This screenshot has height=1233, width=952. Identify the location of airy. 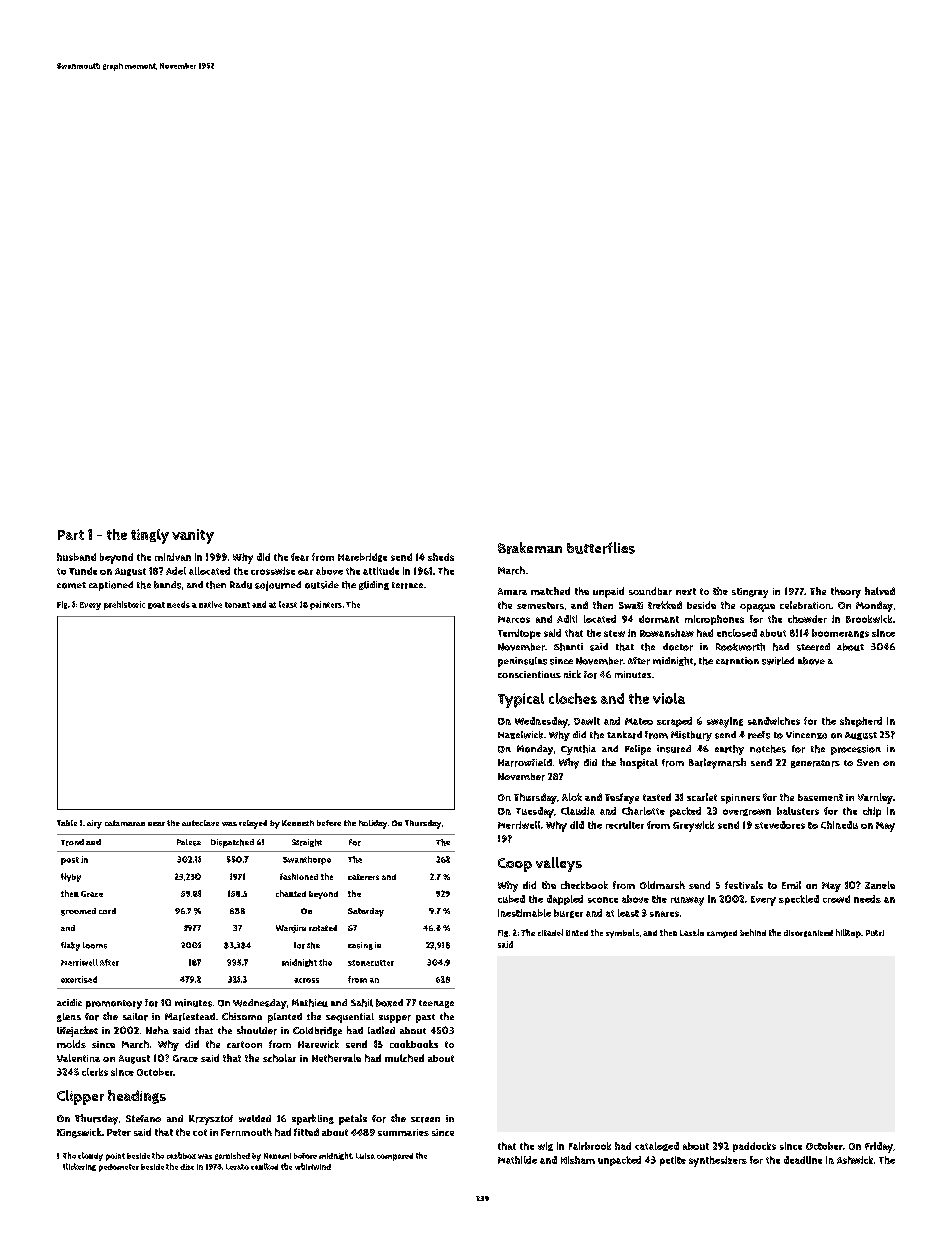
(94, 824).
